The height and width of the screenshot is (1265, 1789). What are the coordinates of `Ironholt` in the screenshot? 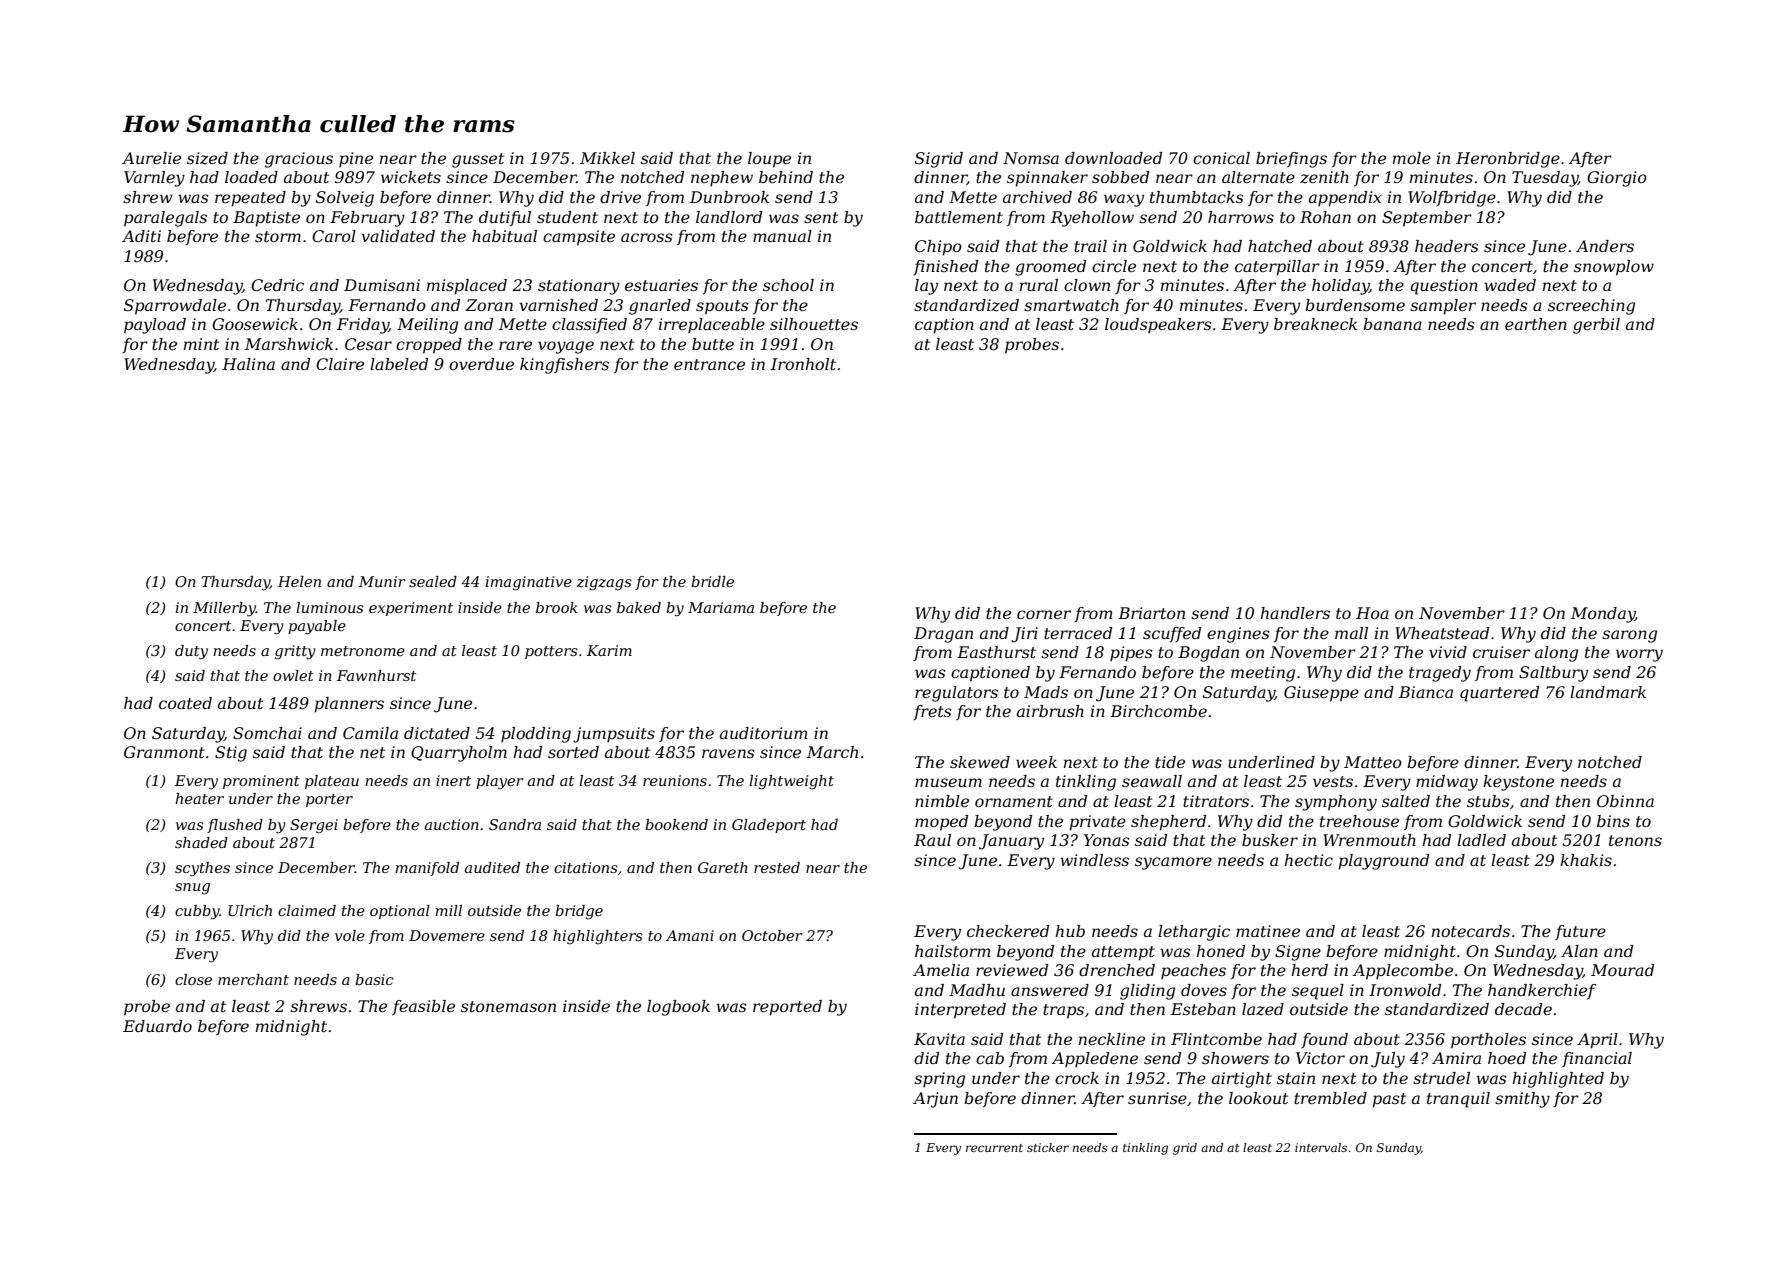 It's located at (803, 364).
